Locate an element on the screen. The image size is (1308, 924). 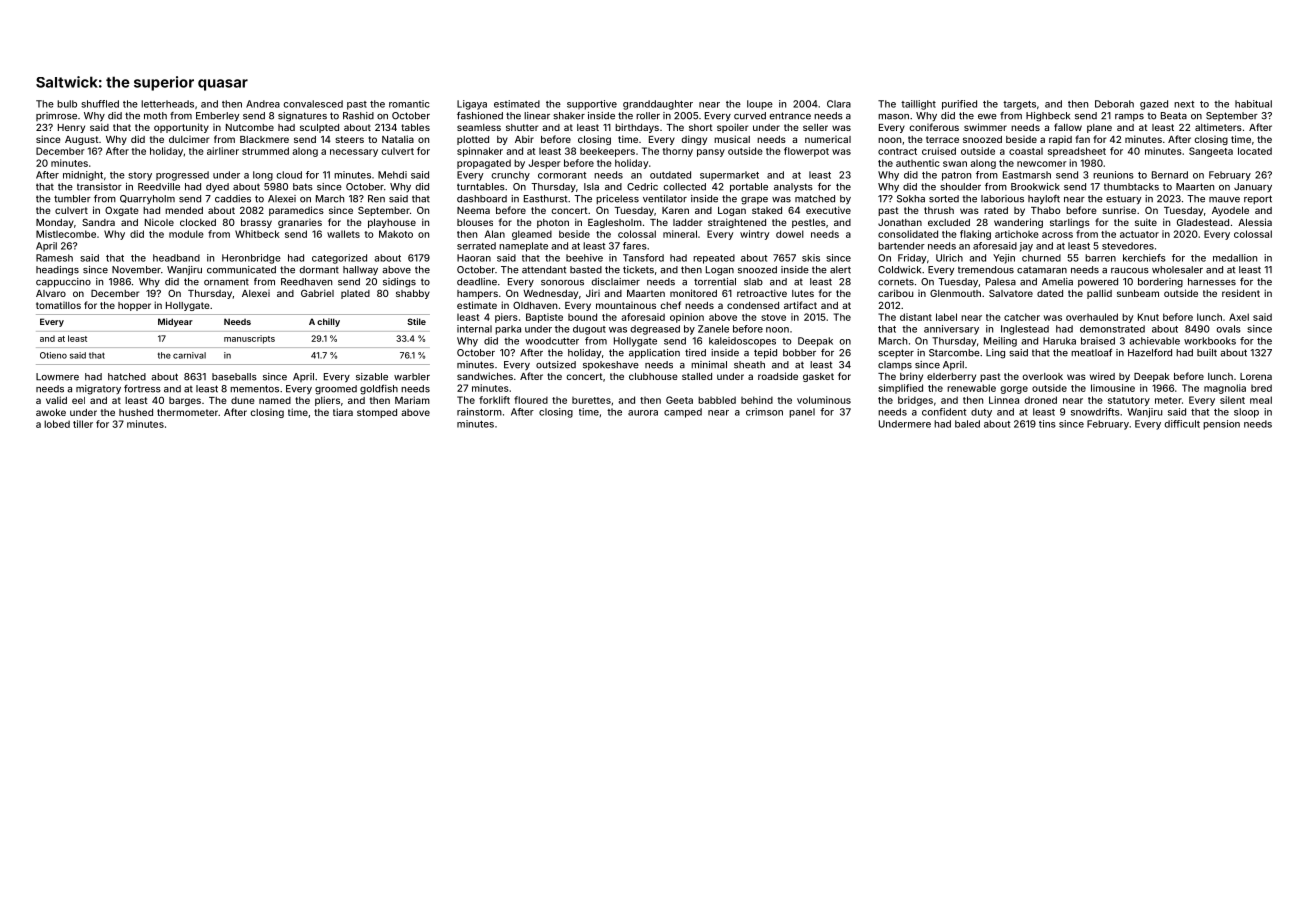
opinion is located at coordinates (687, 318).
